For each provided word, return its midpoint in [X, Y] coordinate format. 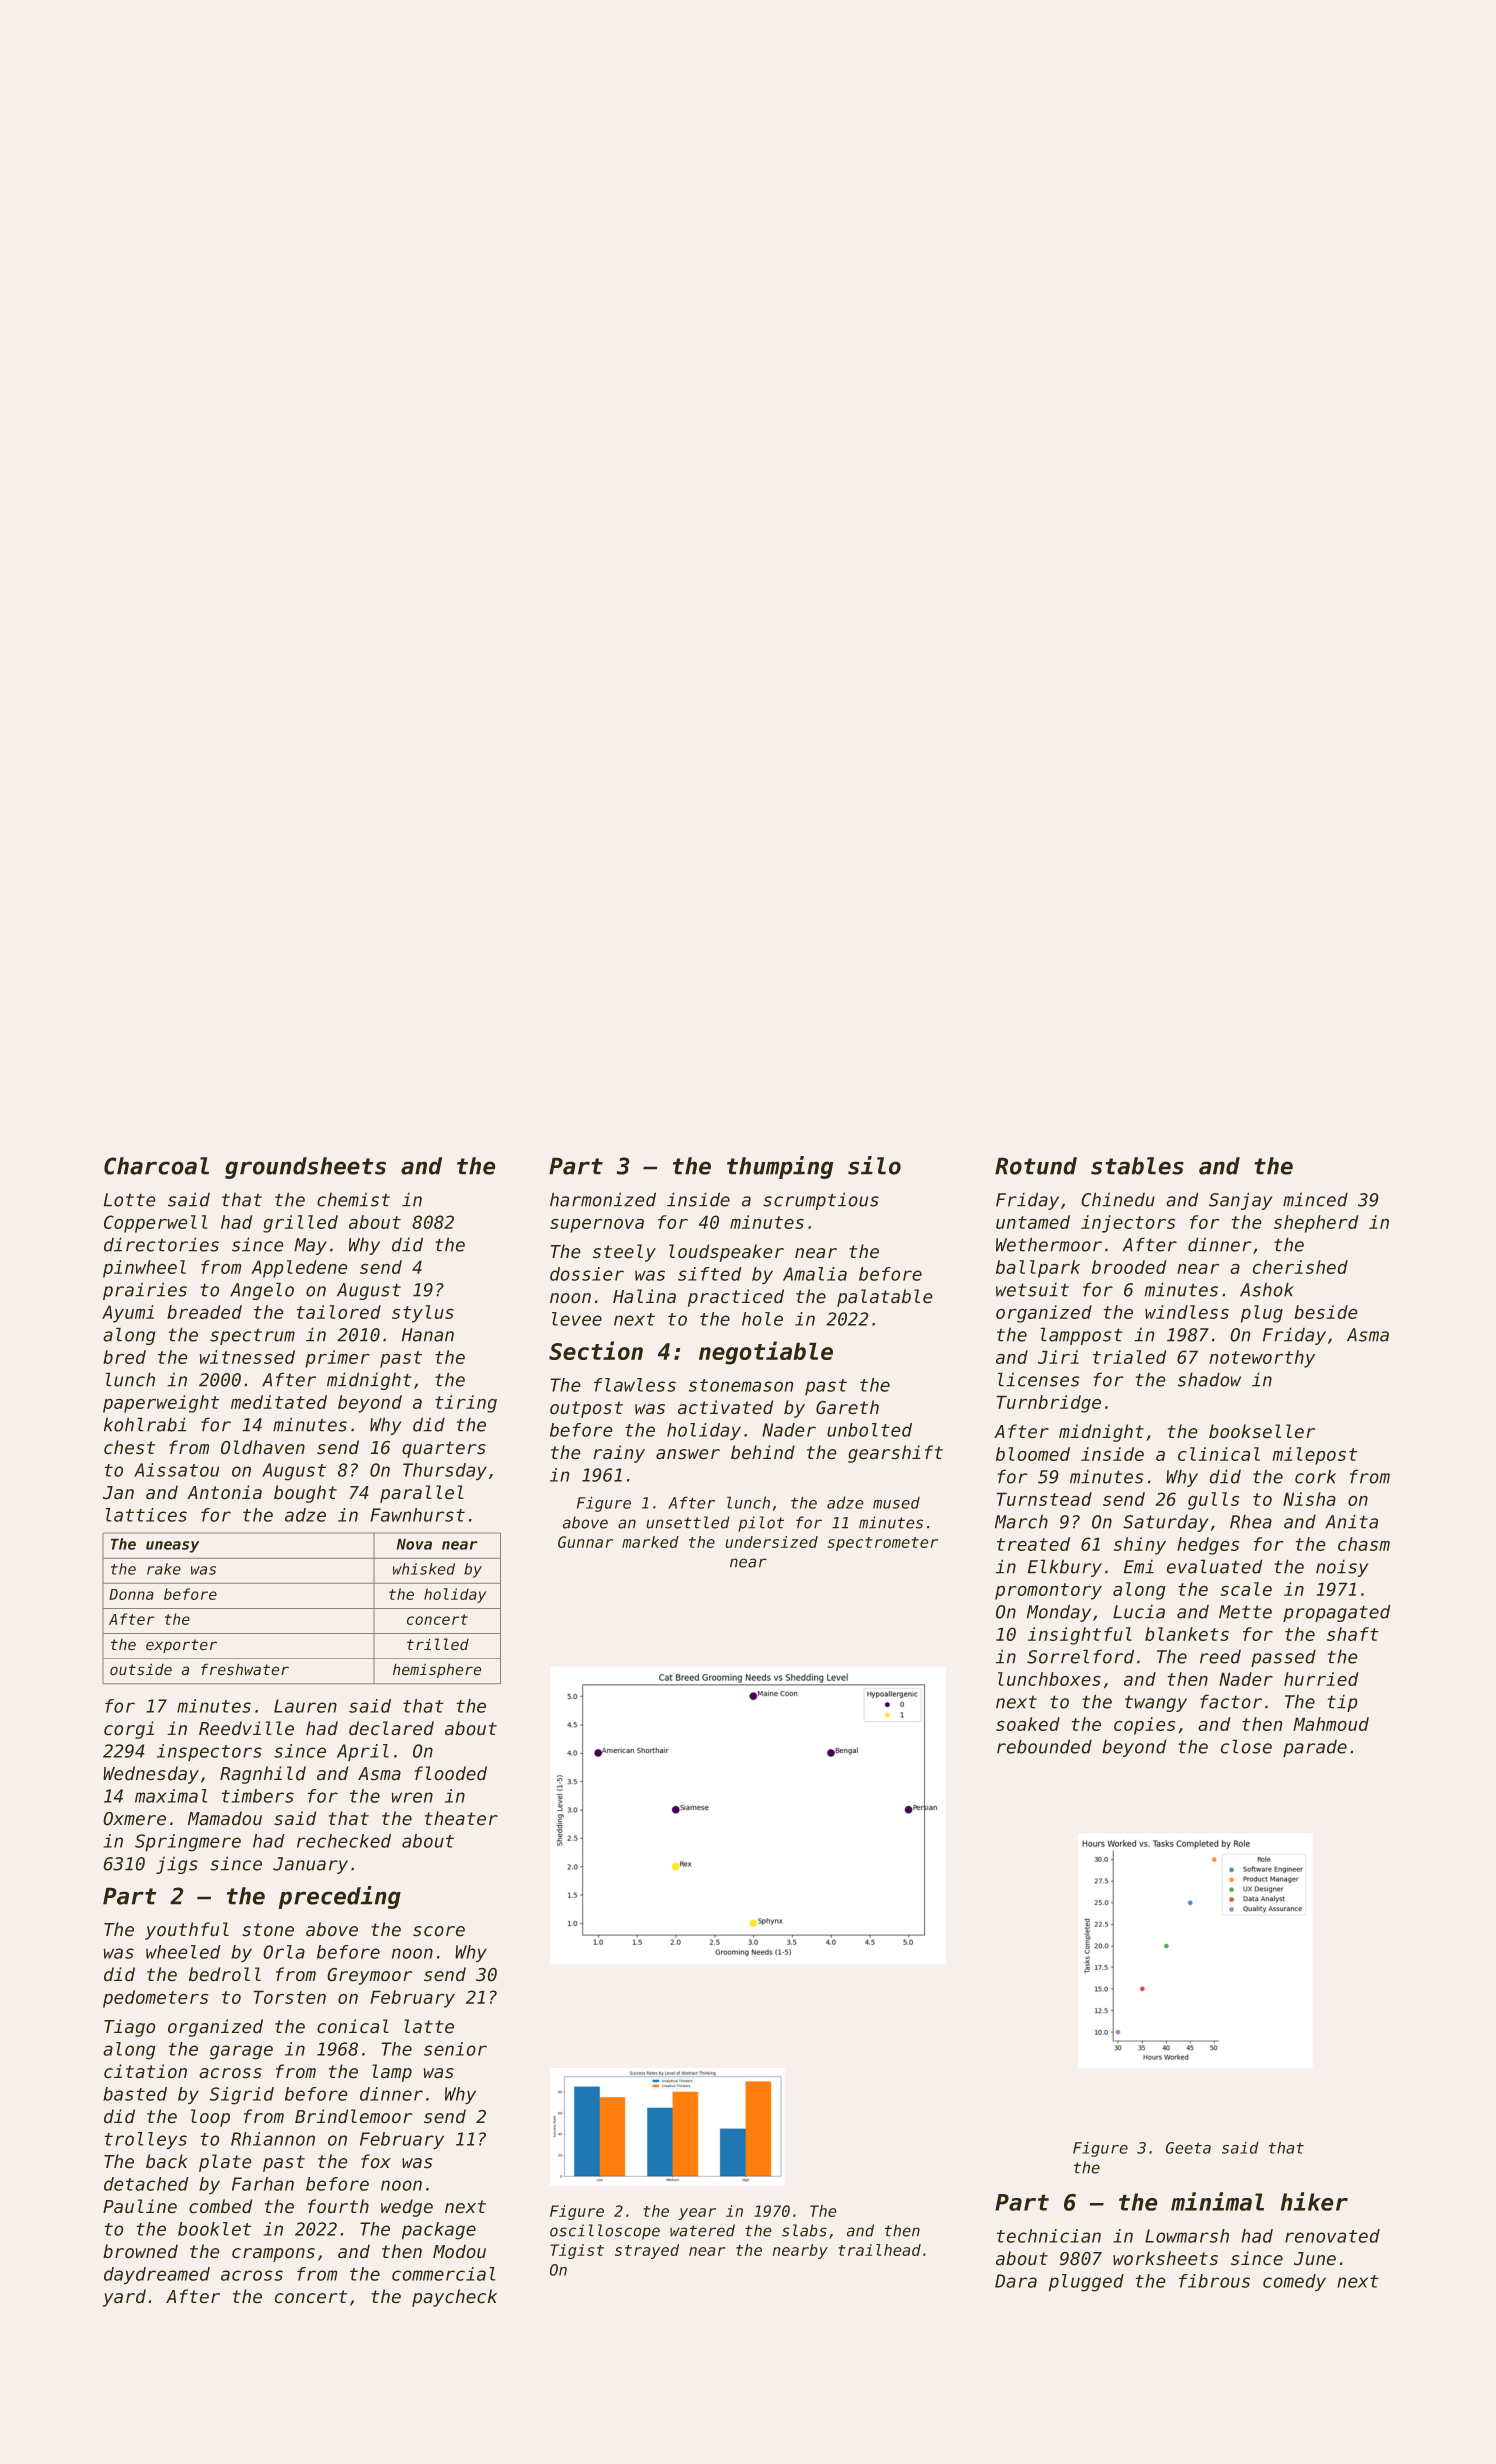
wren [412, 1797]
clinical [1219, 1454]
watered [702, 2230]
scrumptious [821, 1201]
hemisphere [437, 1671]
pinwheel [144, 1269]
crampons [273, 2255]
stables [1137, 1166]
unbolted [869, 1430]
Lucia [1139, 1612]
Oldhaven [263, 1447]
